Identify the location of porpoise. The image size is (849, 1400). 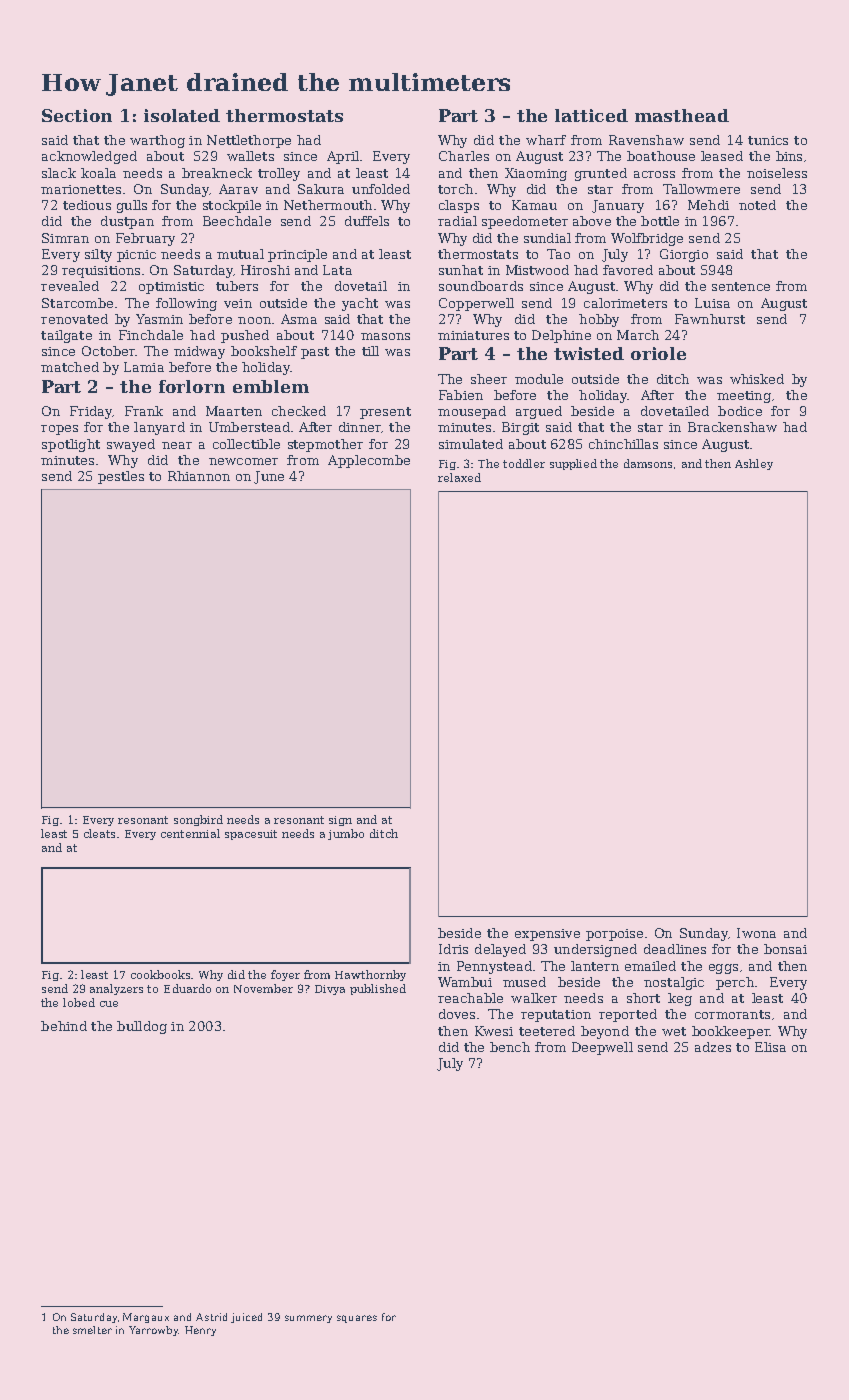
(614, 935).
